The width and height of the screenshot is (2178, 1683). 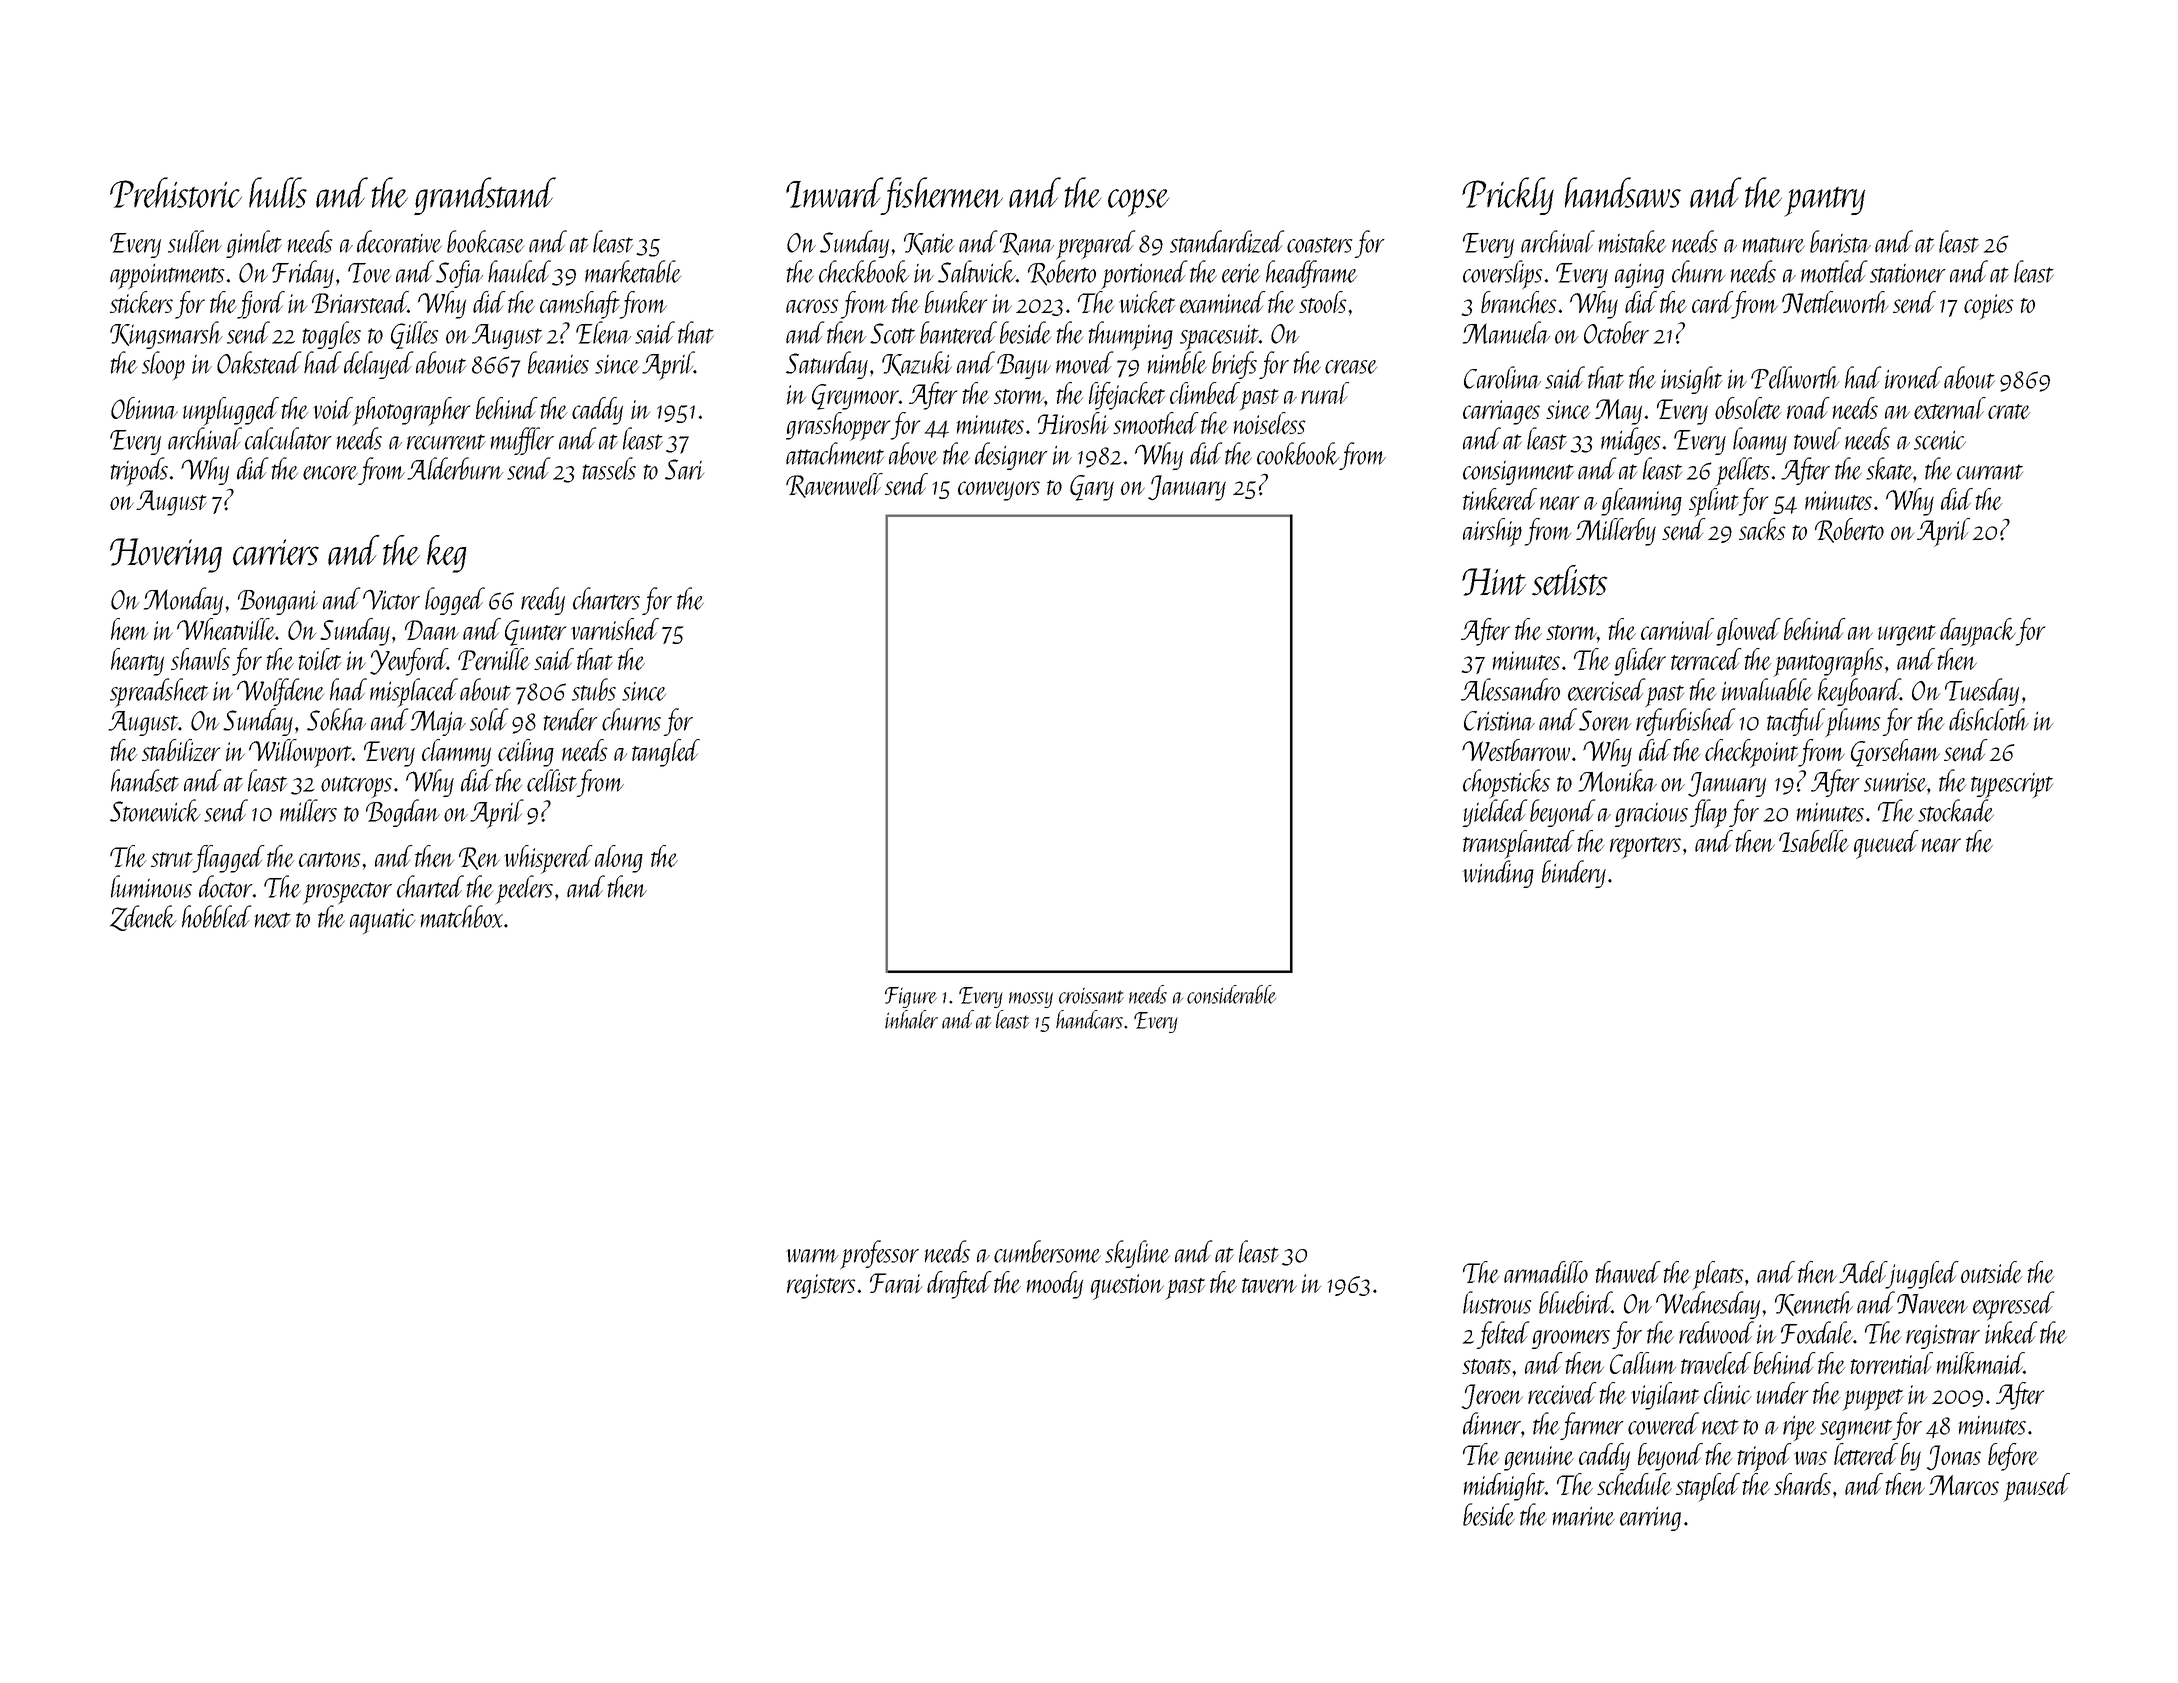 What do you see at coordinates (1742, 471) in the screenshot?
I see `pellets` at bounding box center [1742, 471].
